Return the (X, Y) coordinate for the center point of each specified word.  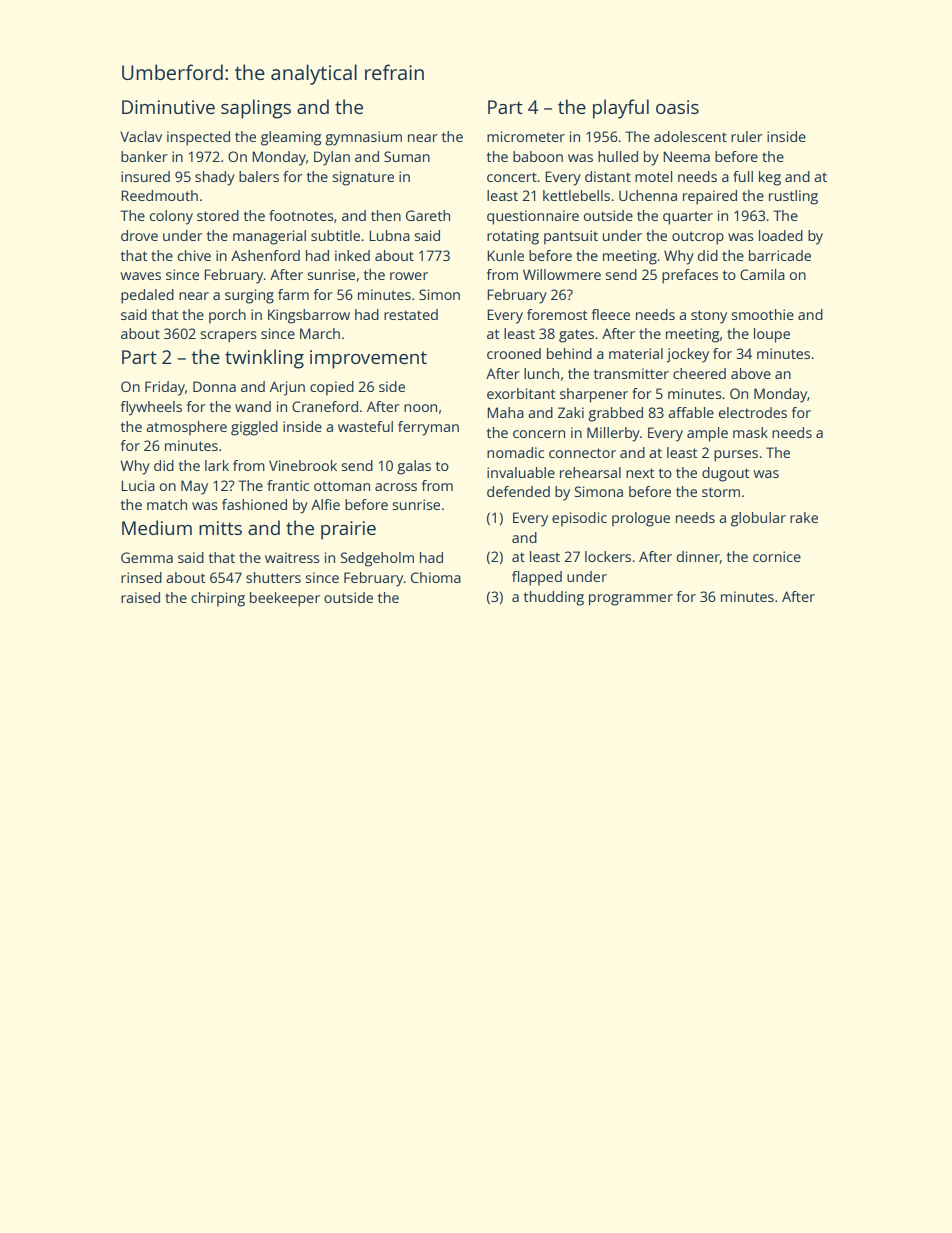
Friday (165, 388)
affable (691, 412)
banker (144, 156)
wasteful (365, 426)
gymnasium (363, 138)
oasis (677, 107)
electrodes (753, 412)
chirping (218, 599)
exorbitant (521, 393)
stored (218, 215)
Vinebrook (303, 465)
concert (512, 177)
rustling (793, 197)
